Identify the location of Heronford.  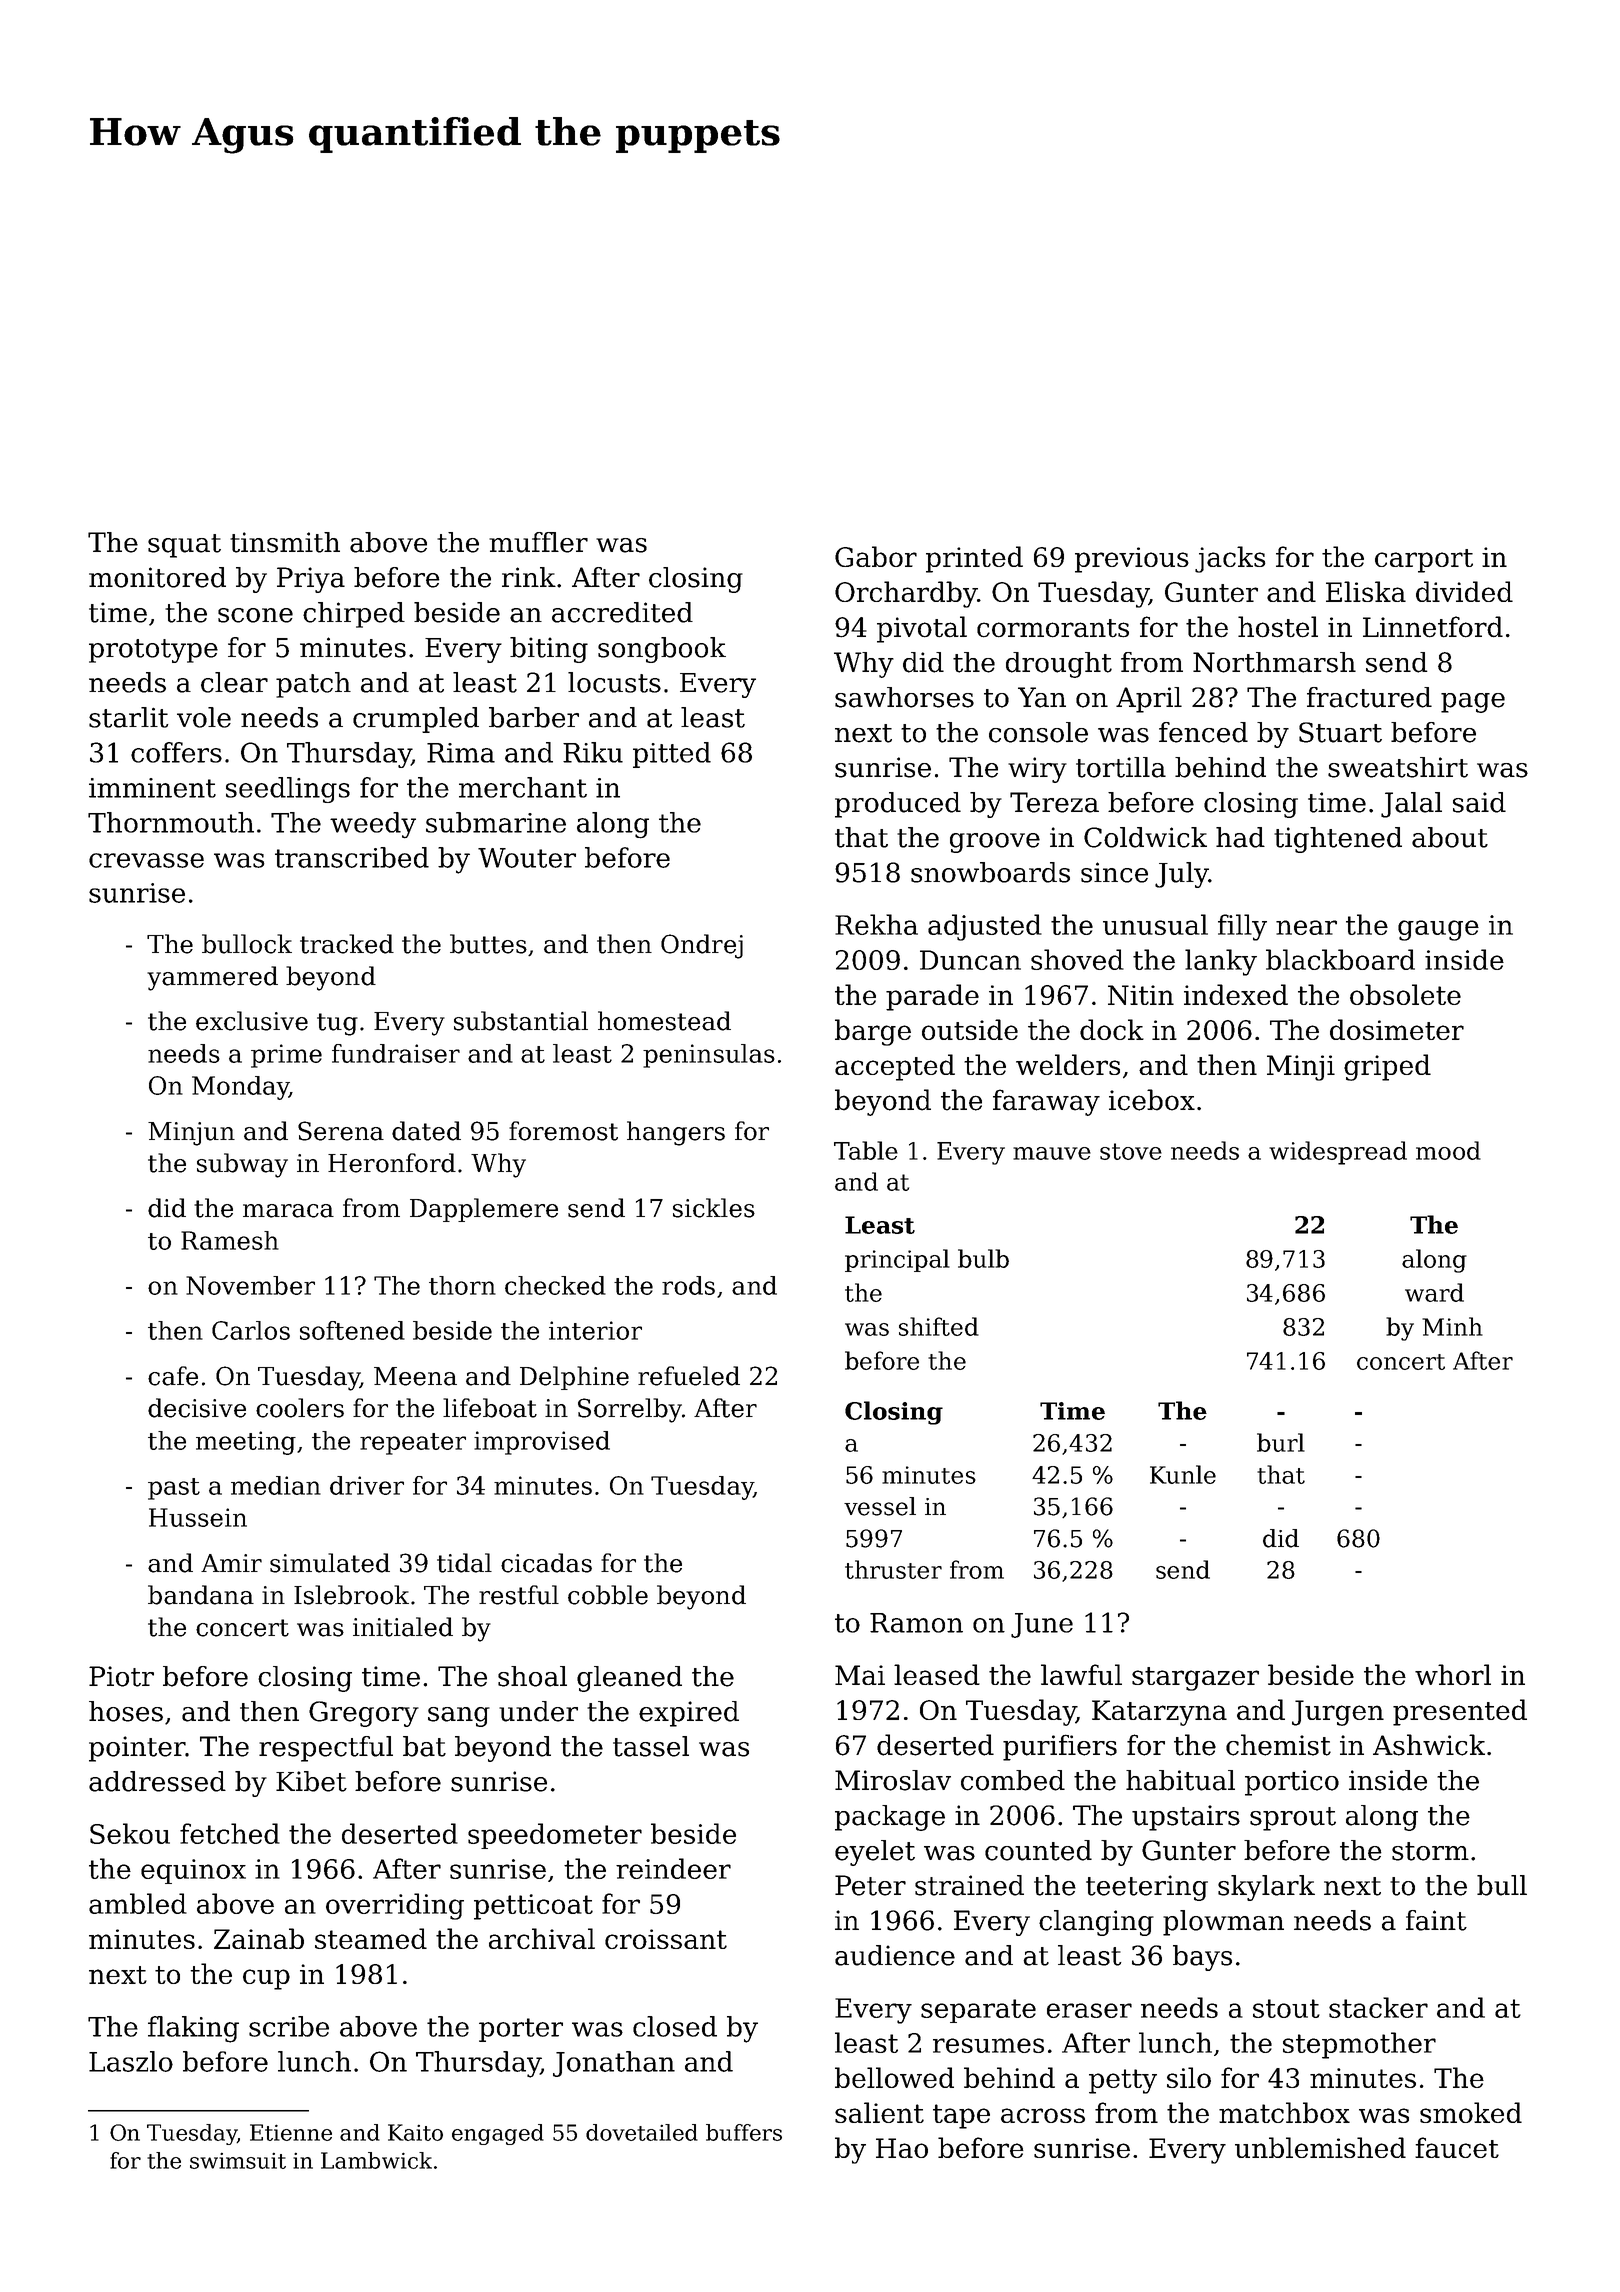
(392, 1163).
